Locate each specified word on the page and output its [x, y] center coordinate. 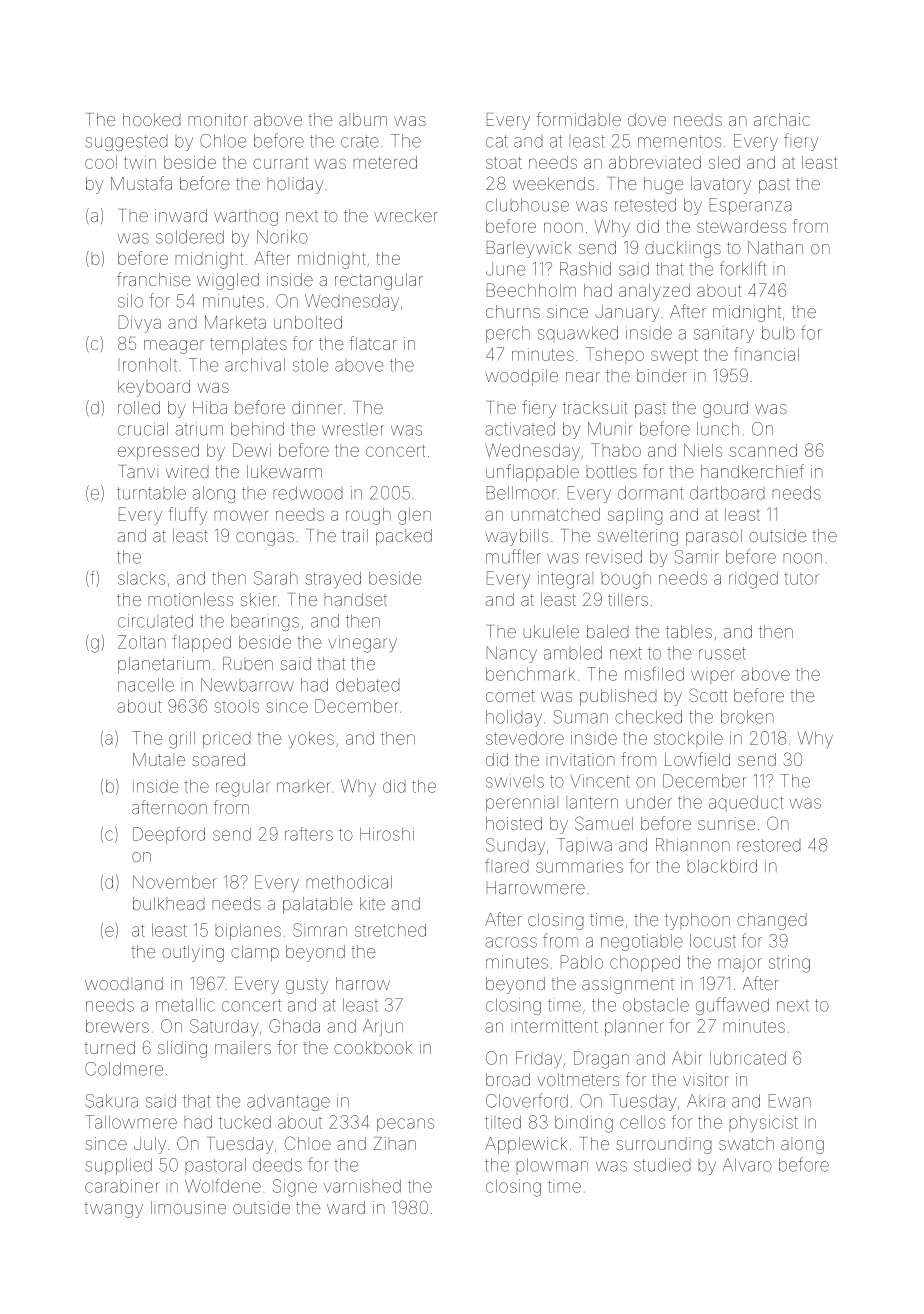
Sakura [112, 1101]
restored [769, 845]
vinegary [362, 645]
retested [645, 205]
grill [182, 740]
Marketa [235, 322]
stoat [504, 163]
